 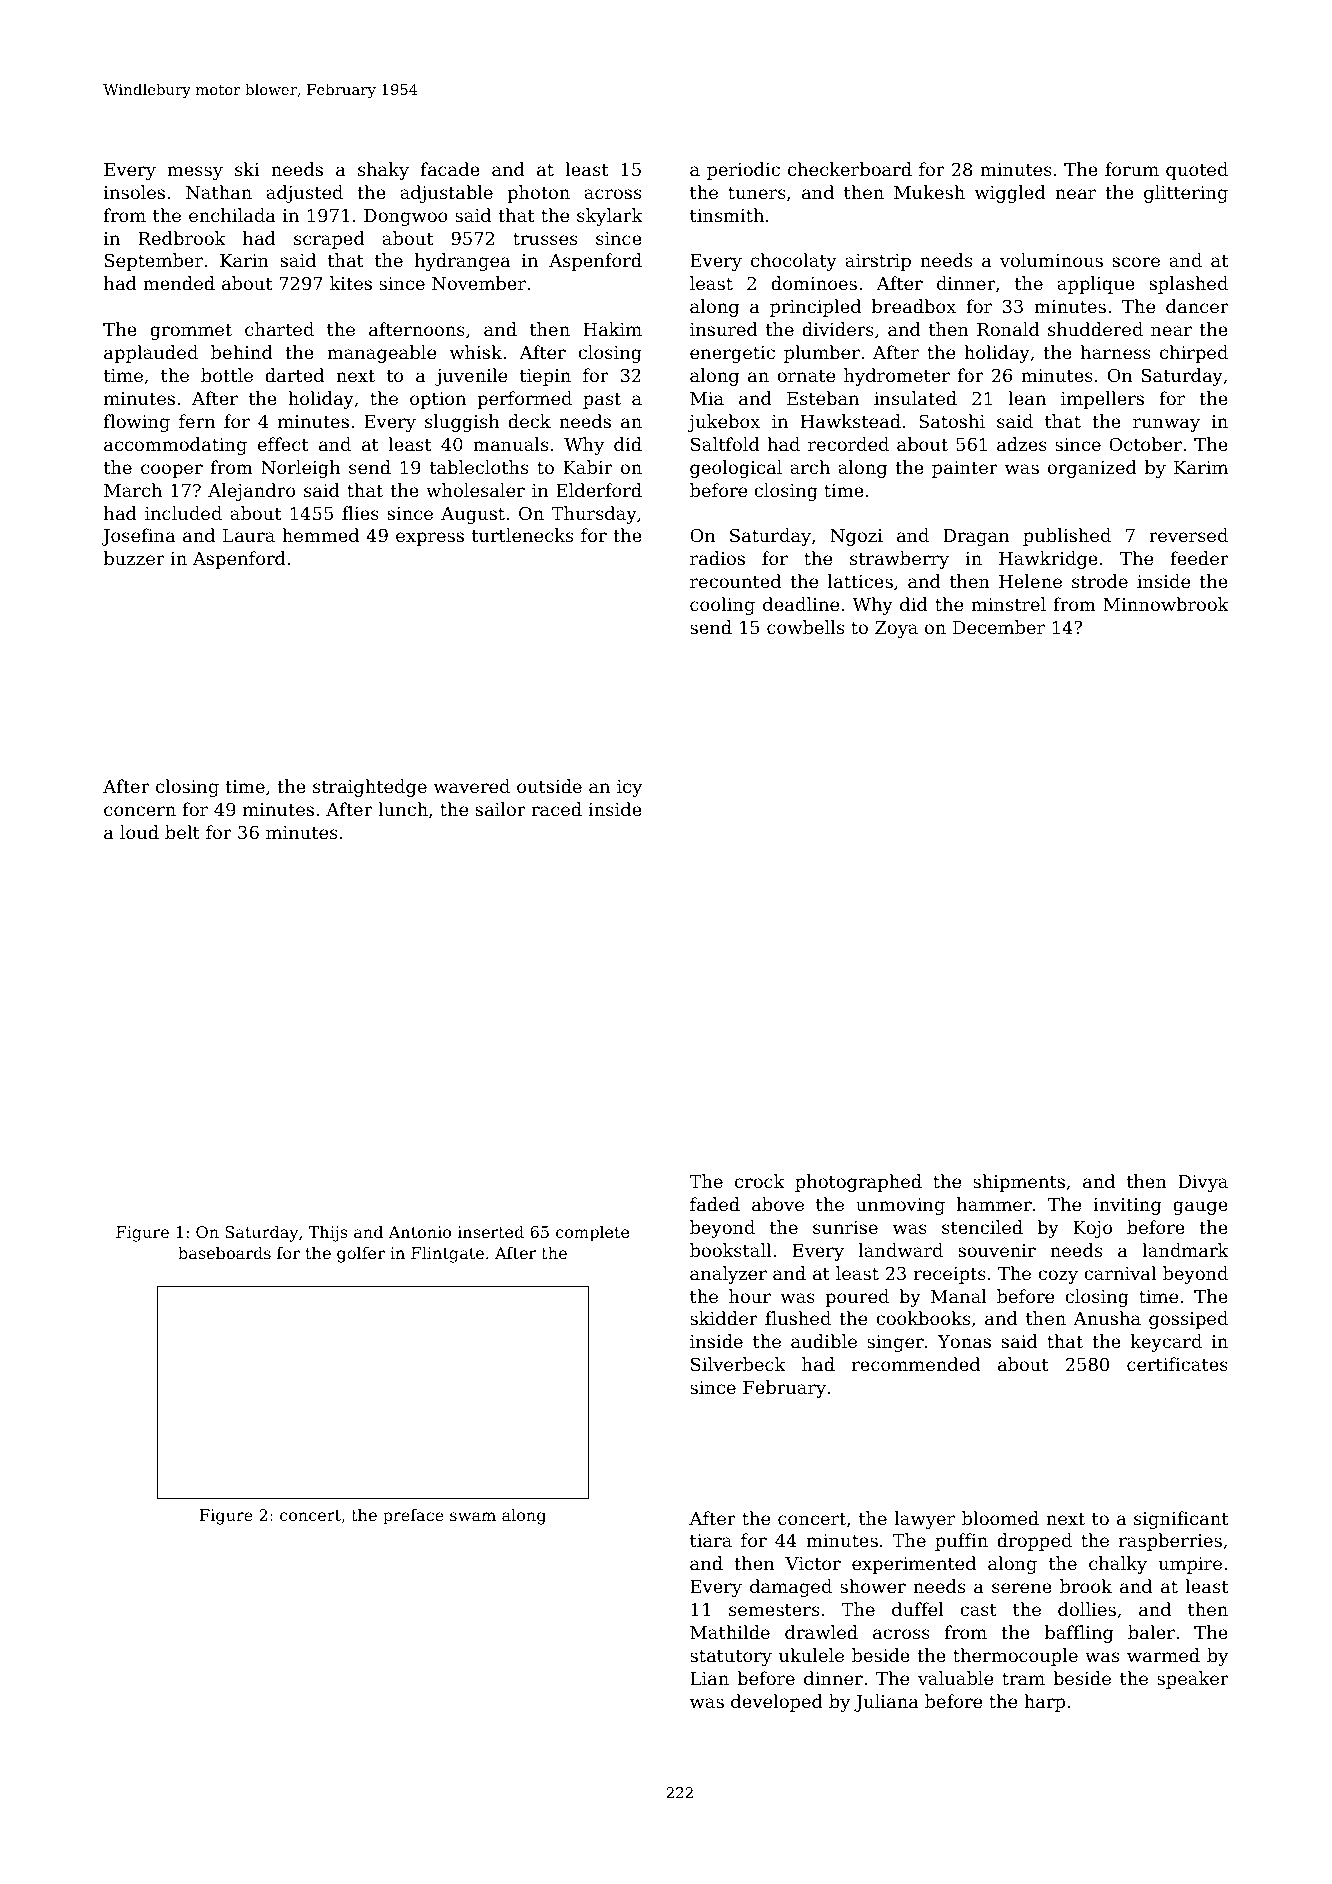 I want to click on shipments, so click(x=1019, y=1183).
